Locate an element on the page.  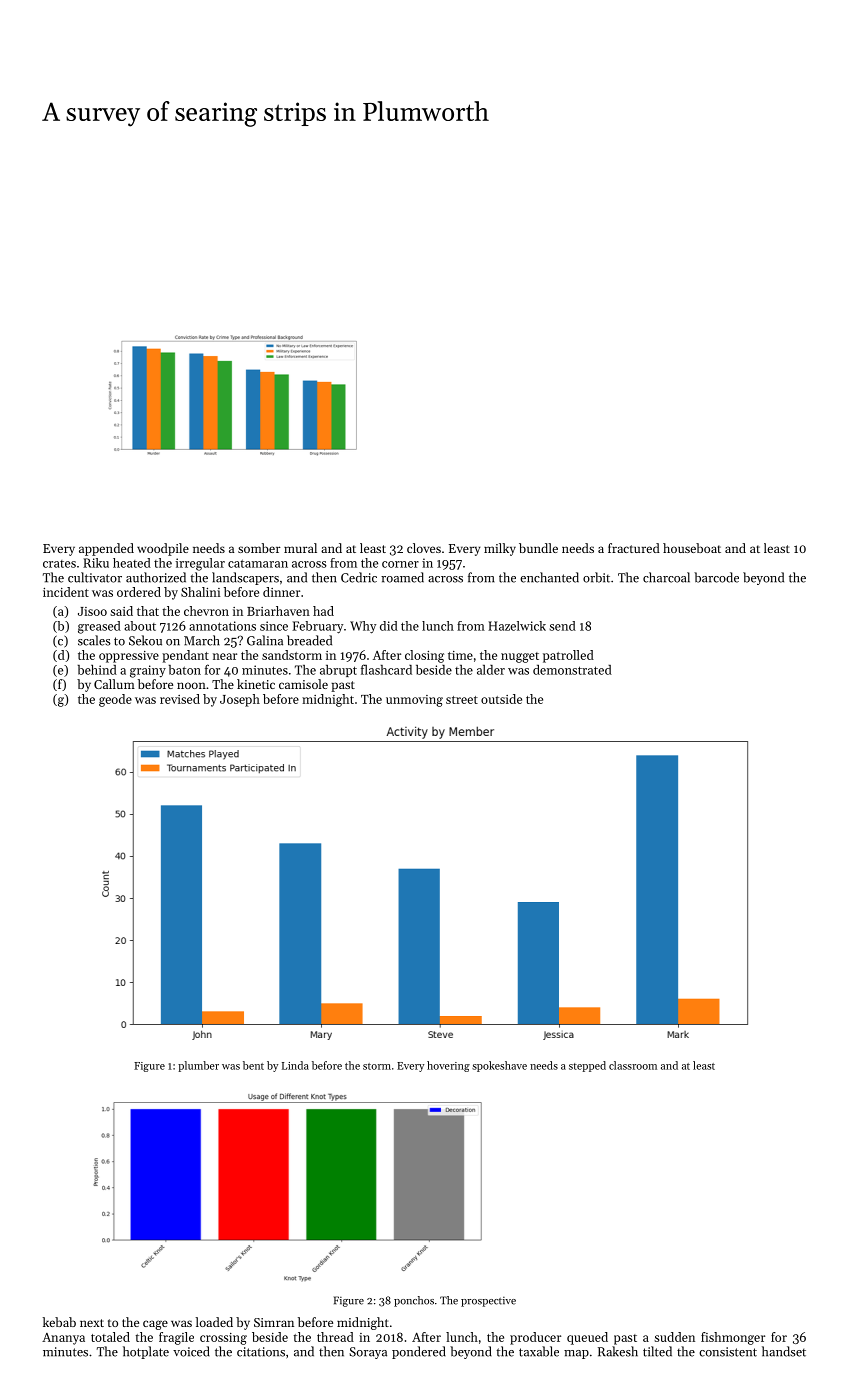
outside is located at coordinates (501, 699).
